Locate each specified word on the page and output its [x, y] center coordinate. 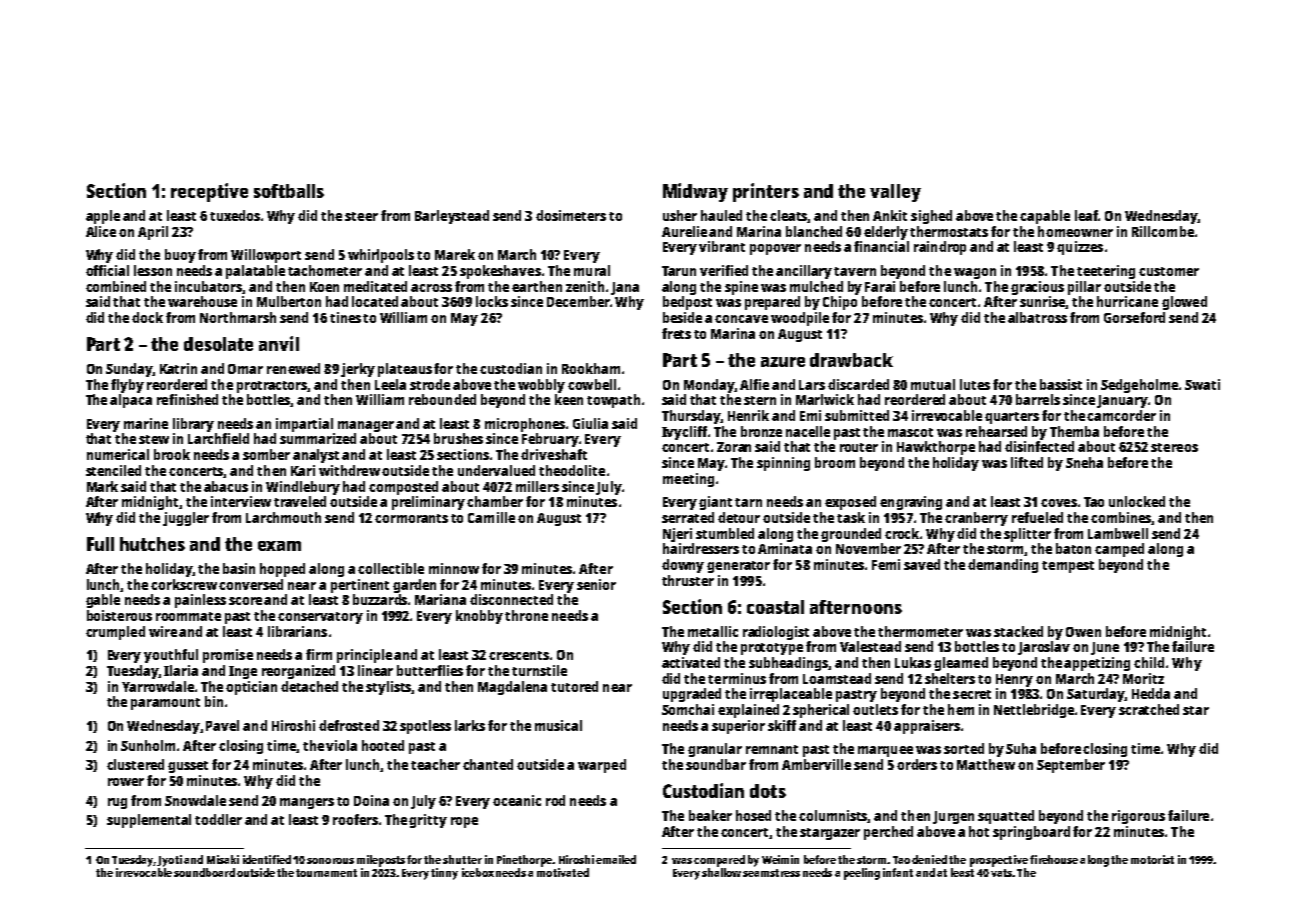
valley [895, 193]
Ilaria [181, 670]
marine [146, 423]
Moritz [1143, 678]
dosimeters [571, 215]
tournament [326, 873]
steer [361, 216]
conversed [251, 584]
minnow [454, 568]
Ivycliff [684, 433]
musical [558, 725]
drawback [851, 360]
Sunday [129, 370]
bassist [1061, 384]
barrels [1038, 399]
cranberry [976, 519]
